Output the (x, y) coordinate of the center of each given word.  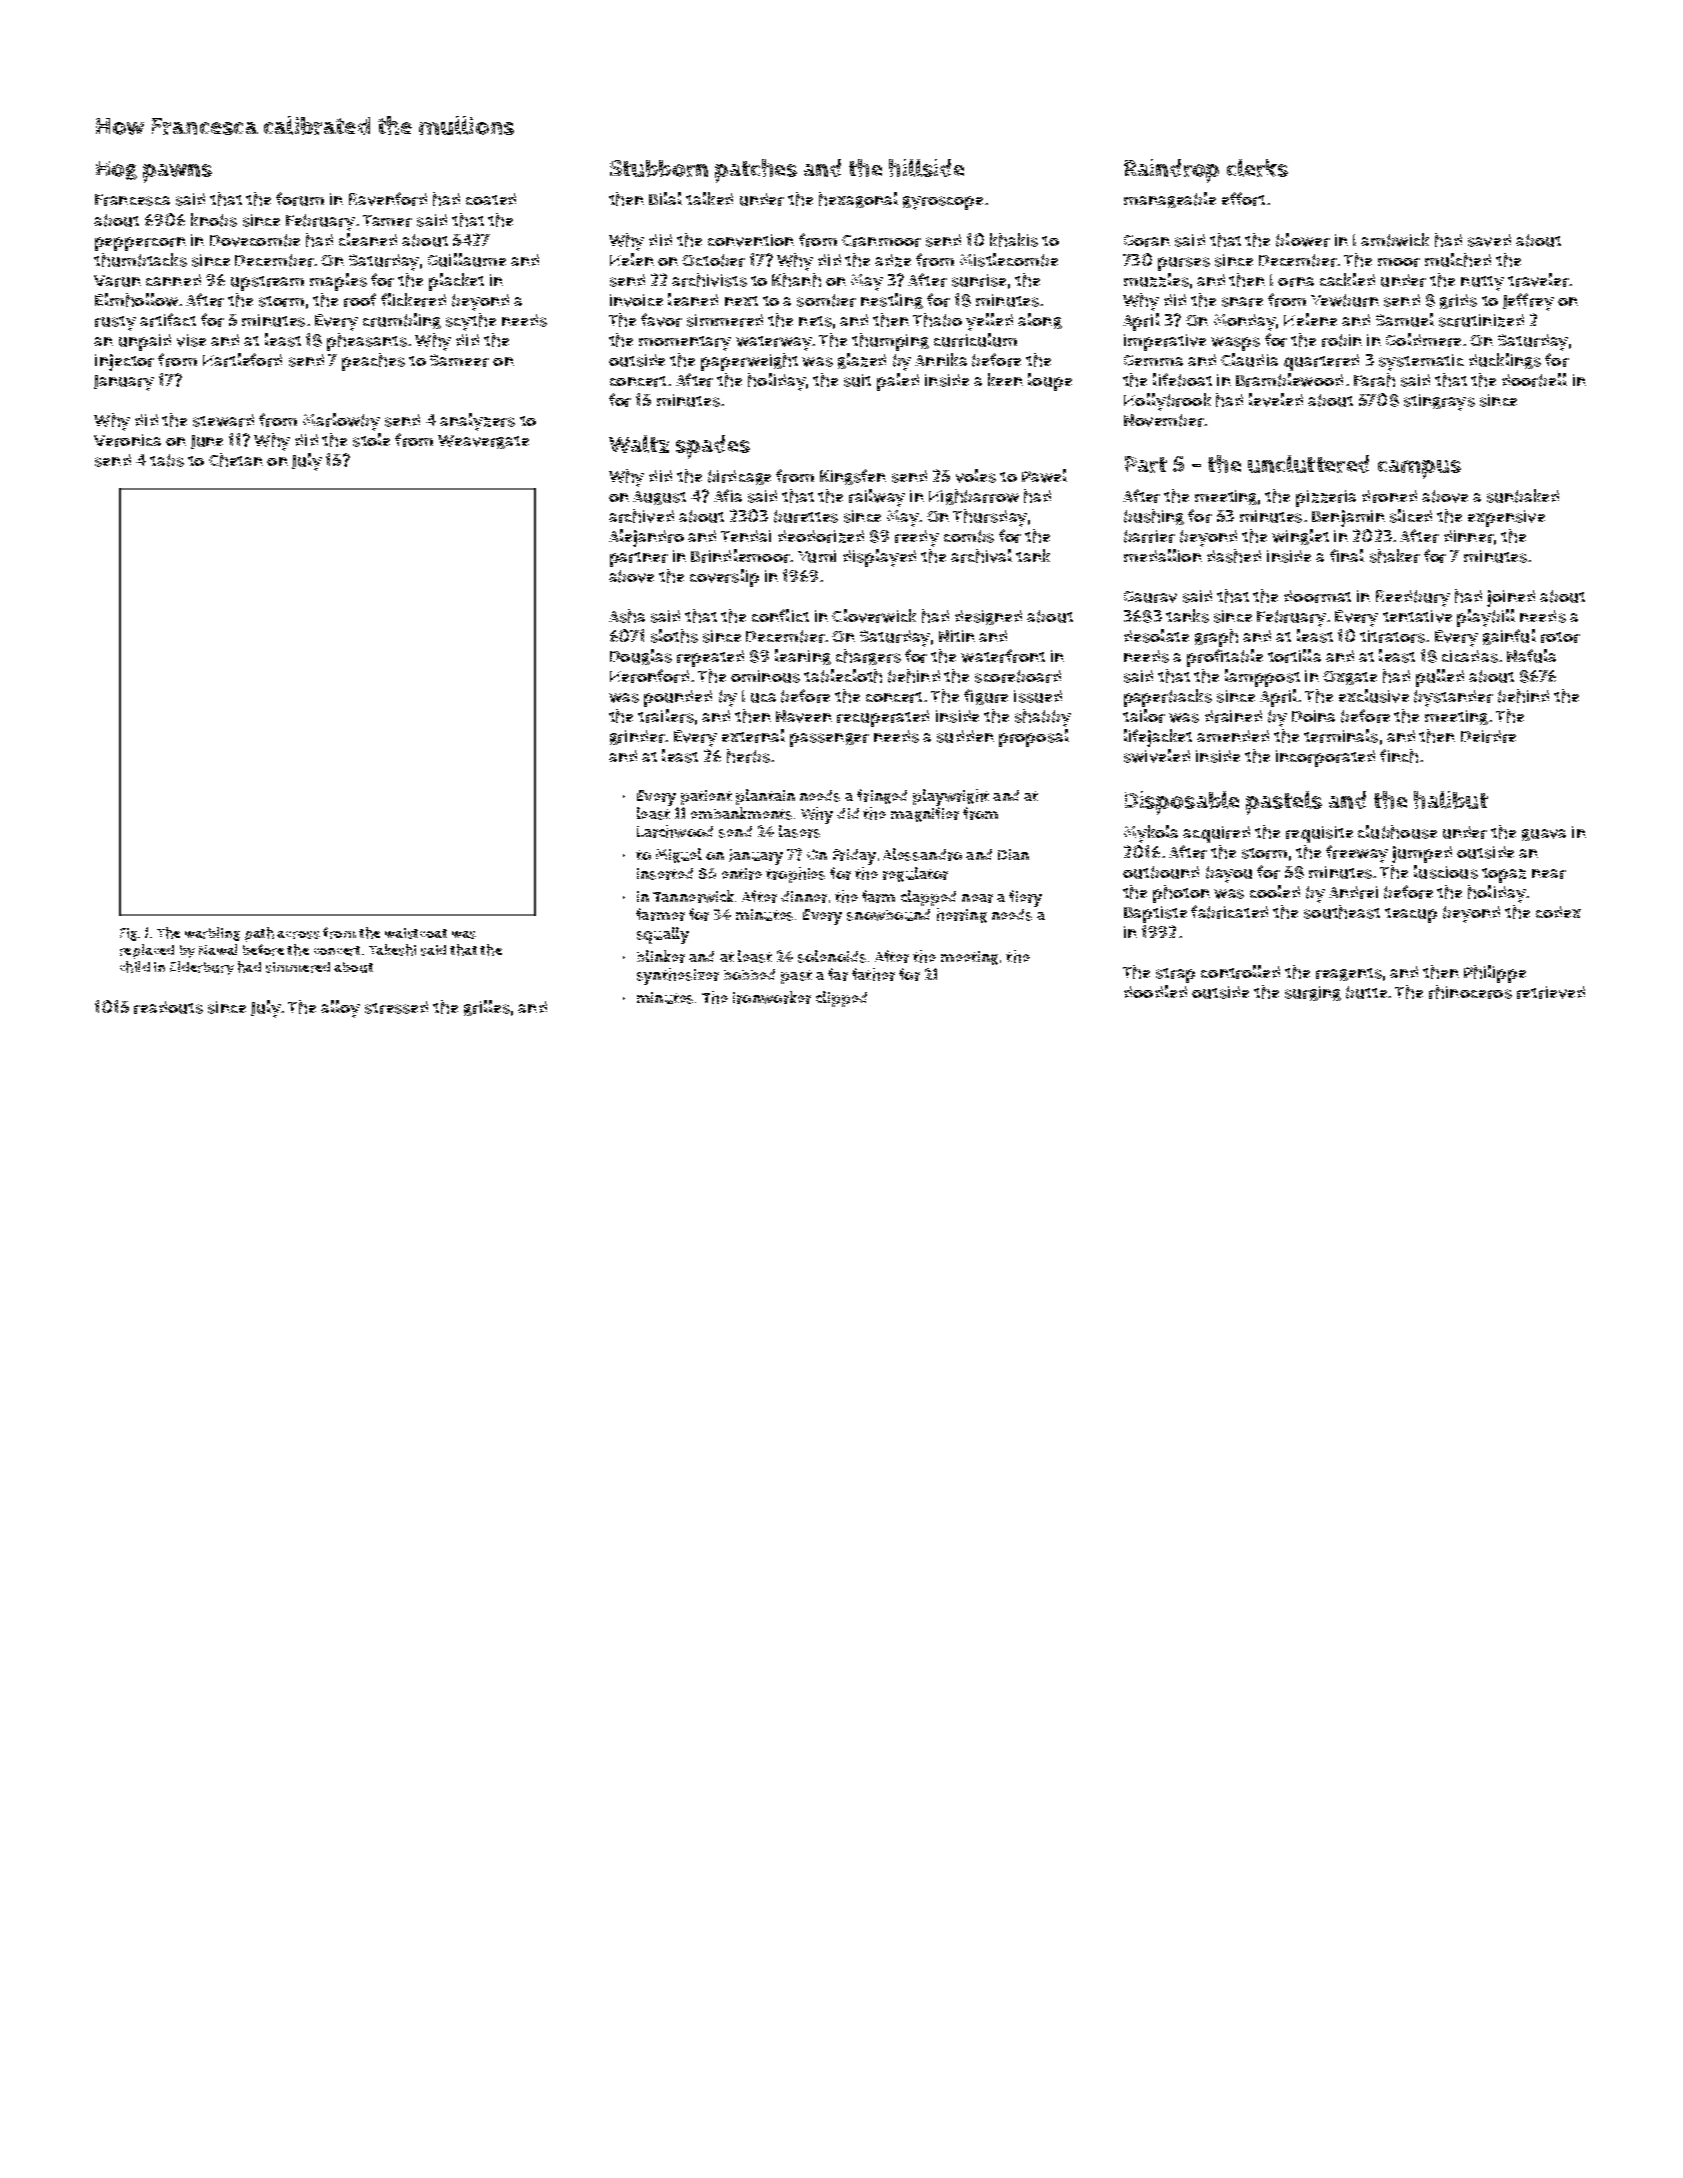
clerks (1257, 168)
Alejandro (646, 538)
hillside (926, 168)
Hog (116, 170)
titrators (1392, 636)
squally (663, 935)
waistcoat (416, 933)
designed (988, 617)
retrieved (1551, 992)
